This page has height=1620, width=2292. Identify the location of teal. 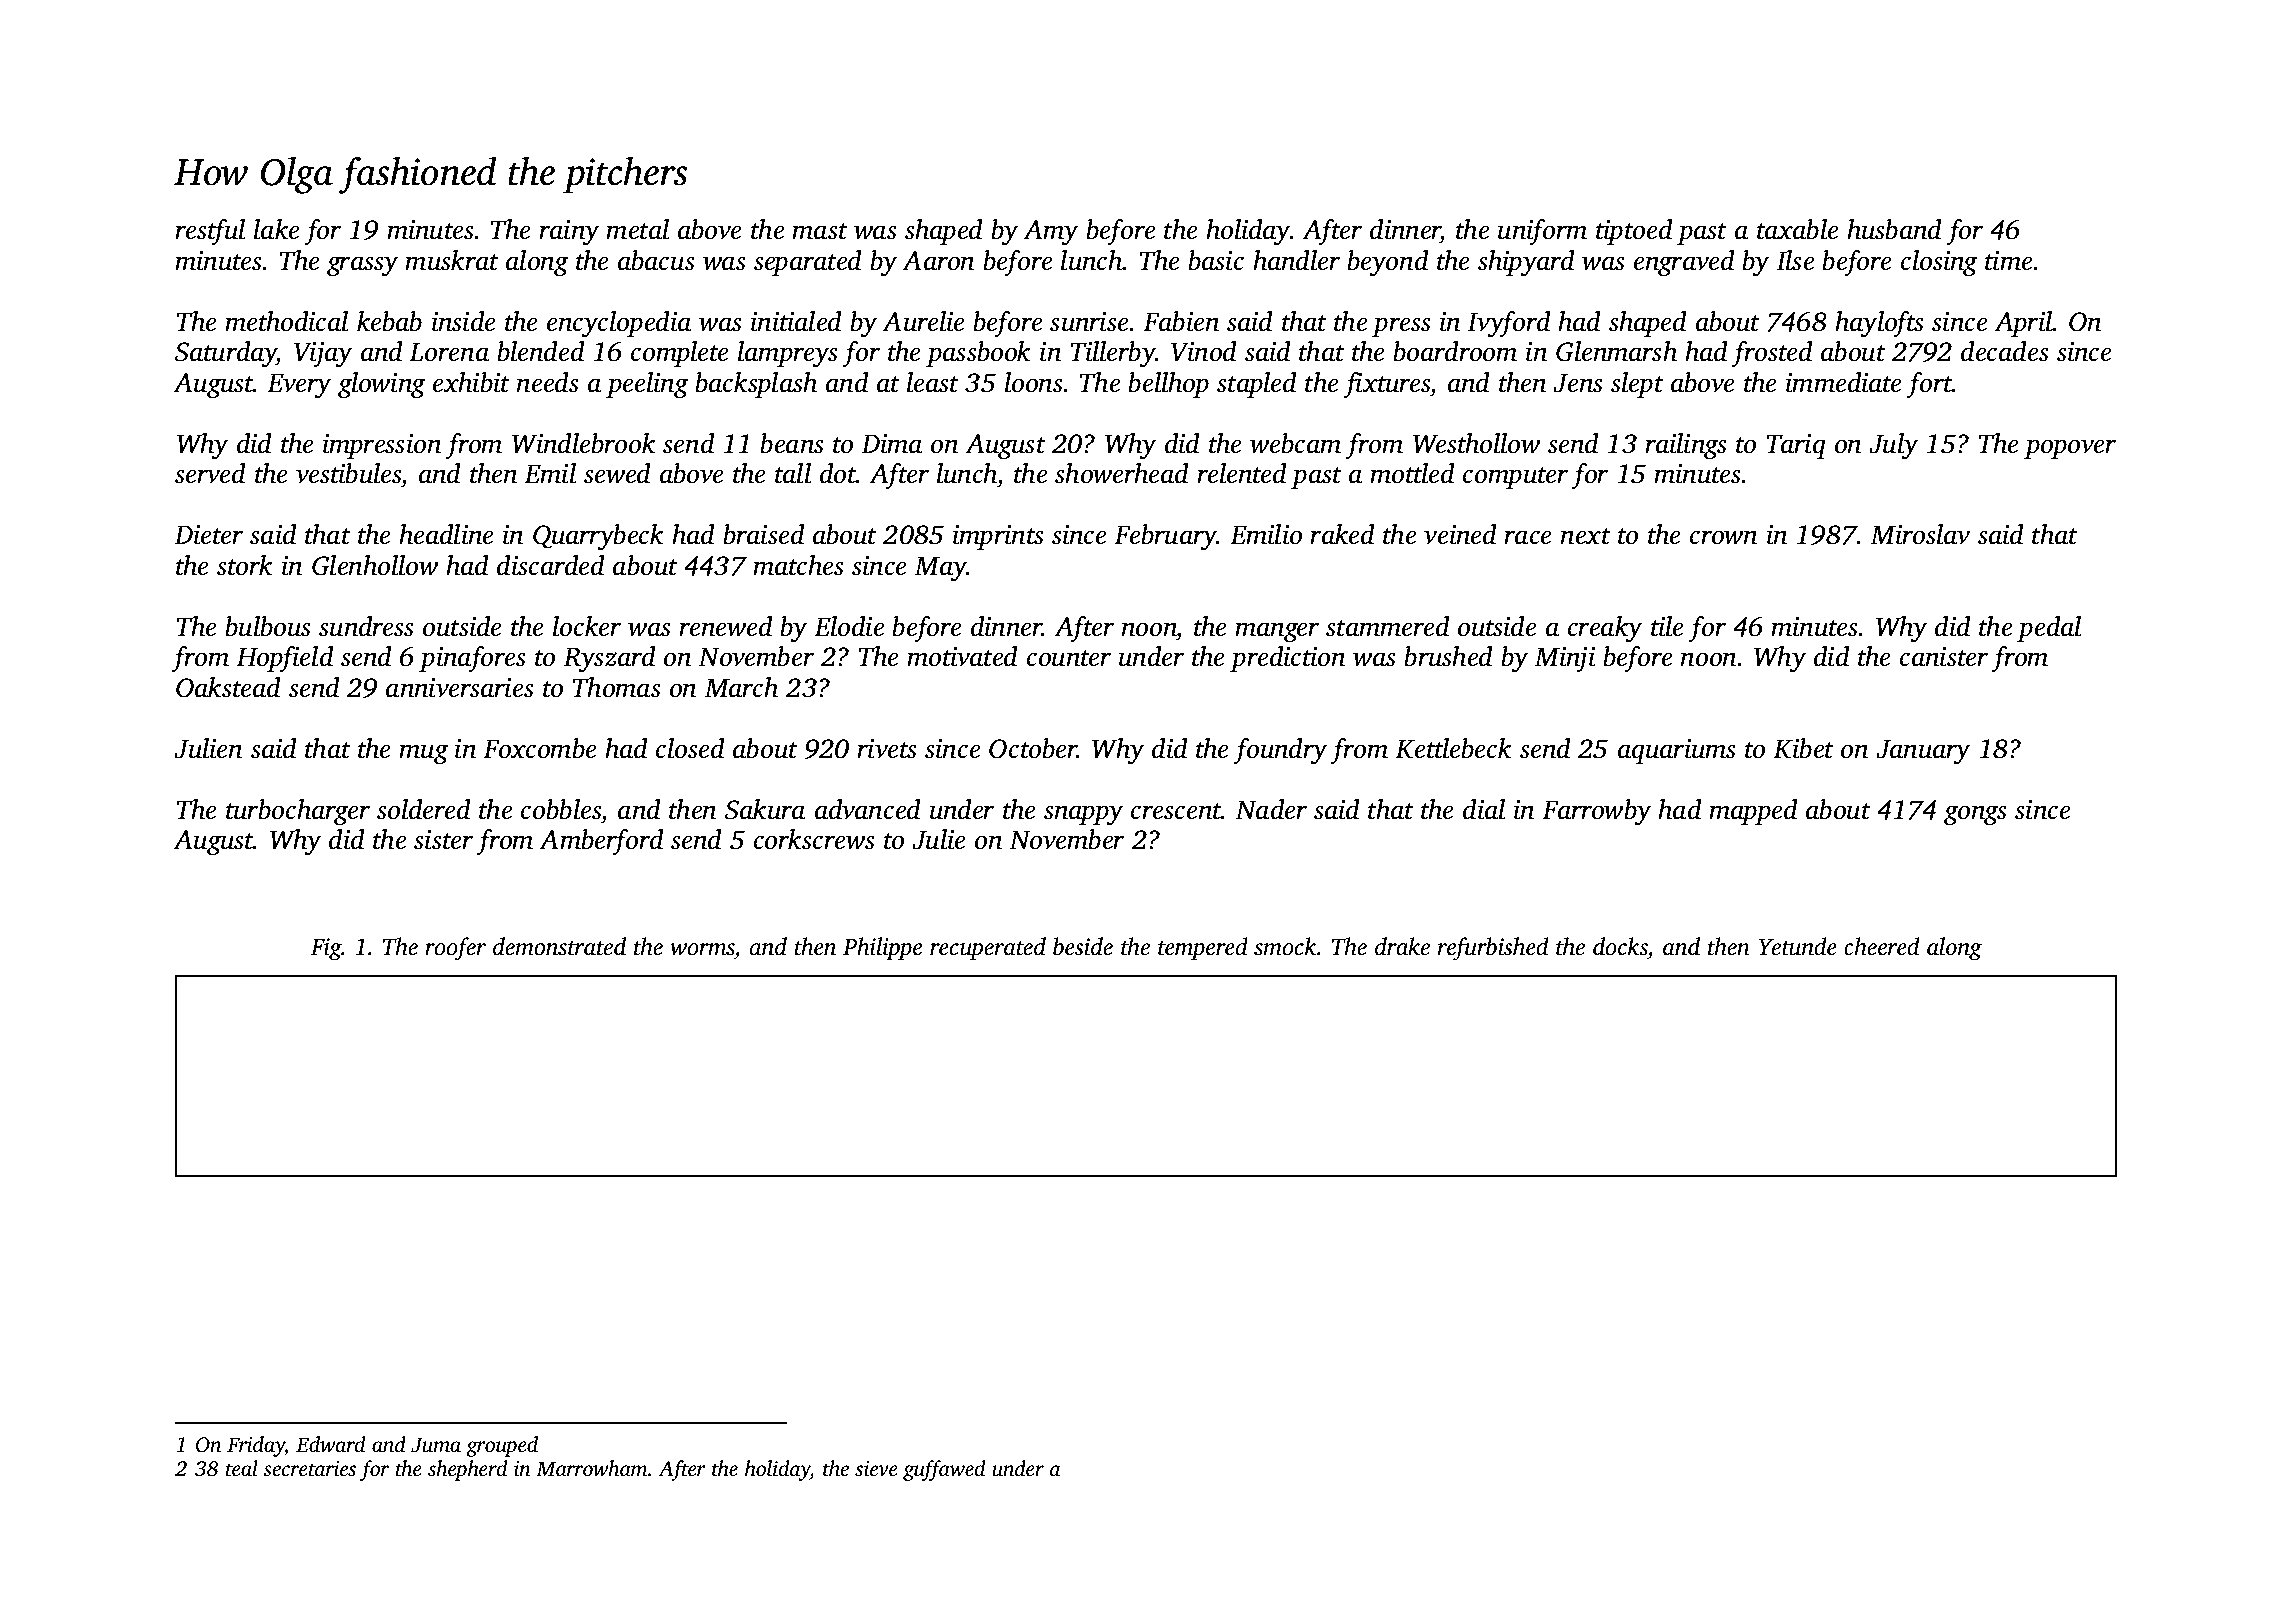
(242, 1468).
